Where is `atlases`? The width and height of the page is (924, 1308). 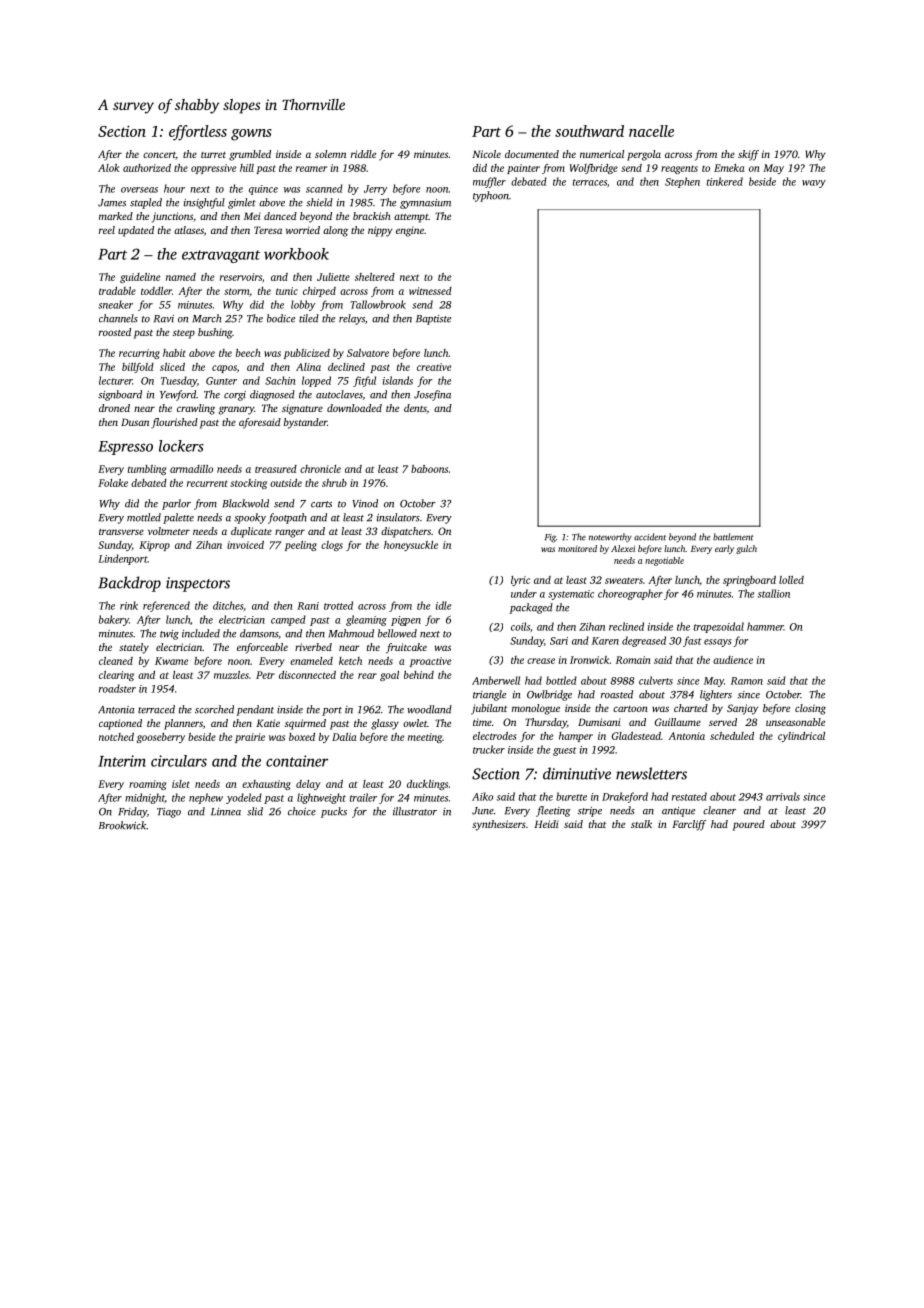
atlases is located at coordinates (189, 230).
